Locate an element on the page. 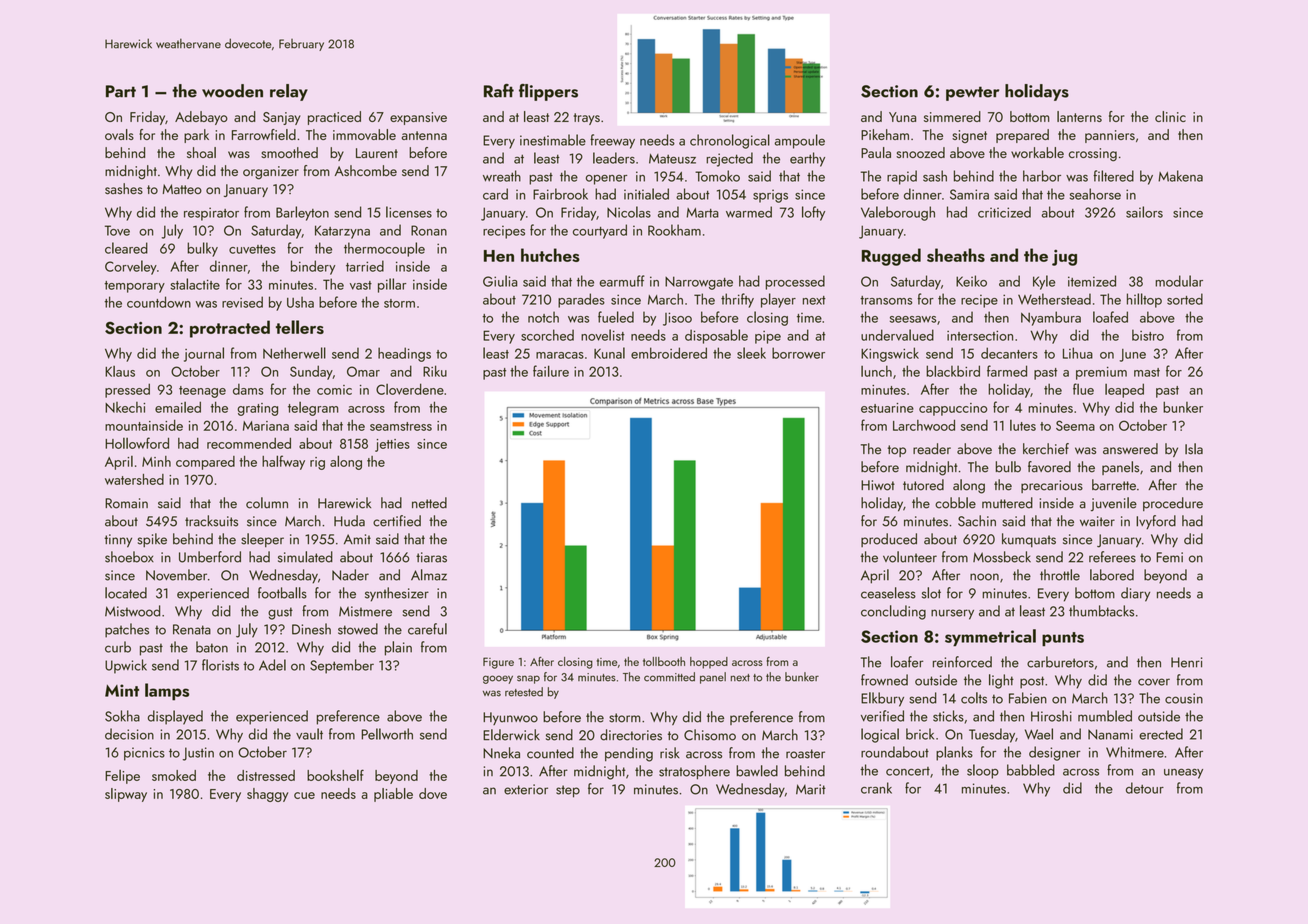  planks is located at coordinates (954, 753).
